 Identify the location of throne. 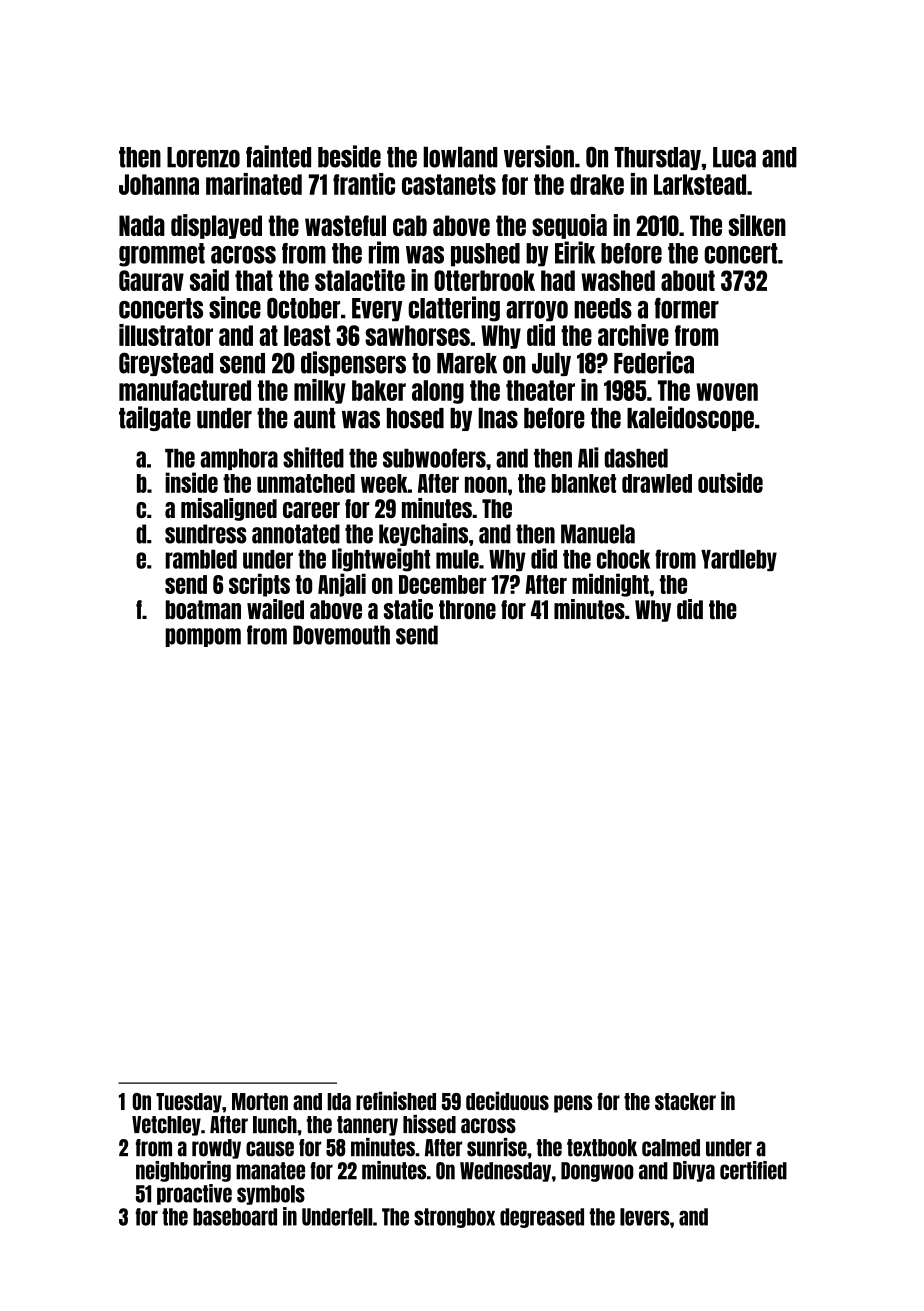
(467, 610).
